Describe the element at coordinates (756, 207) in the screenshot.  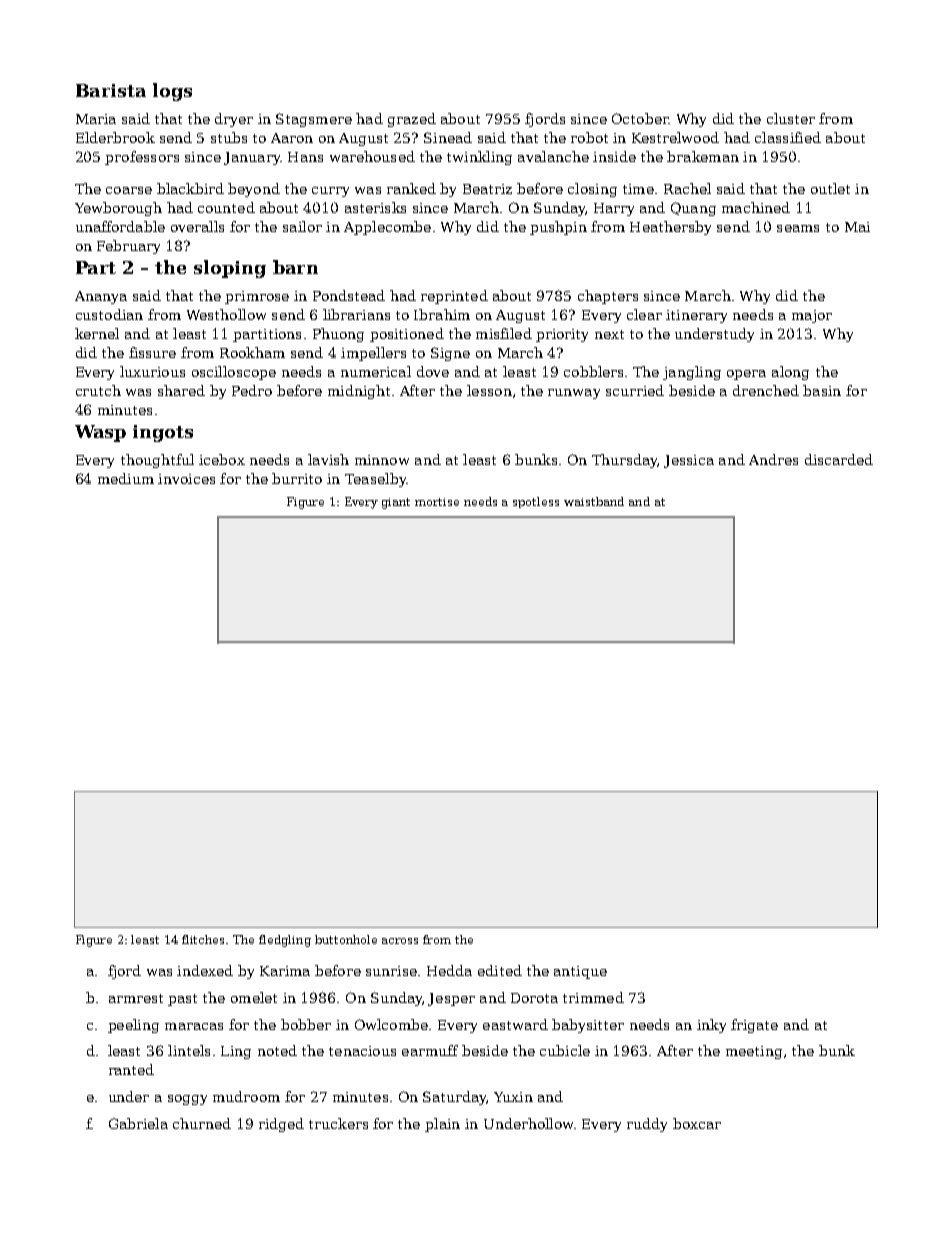
I see `machined` at that location.
